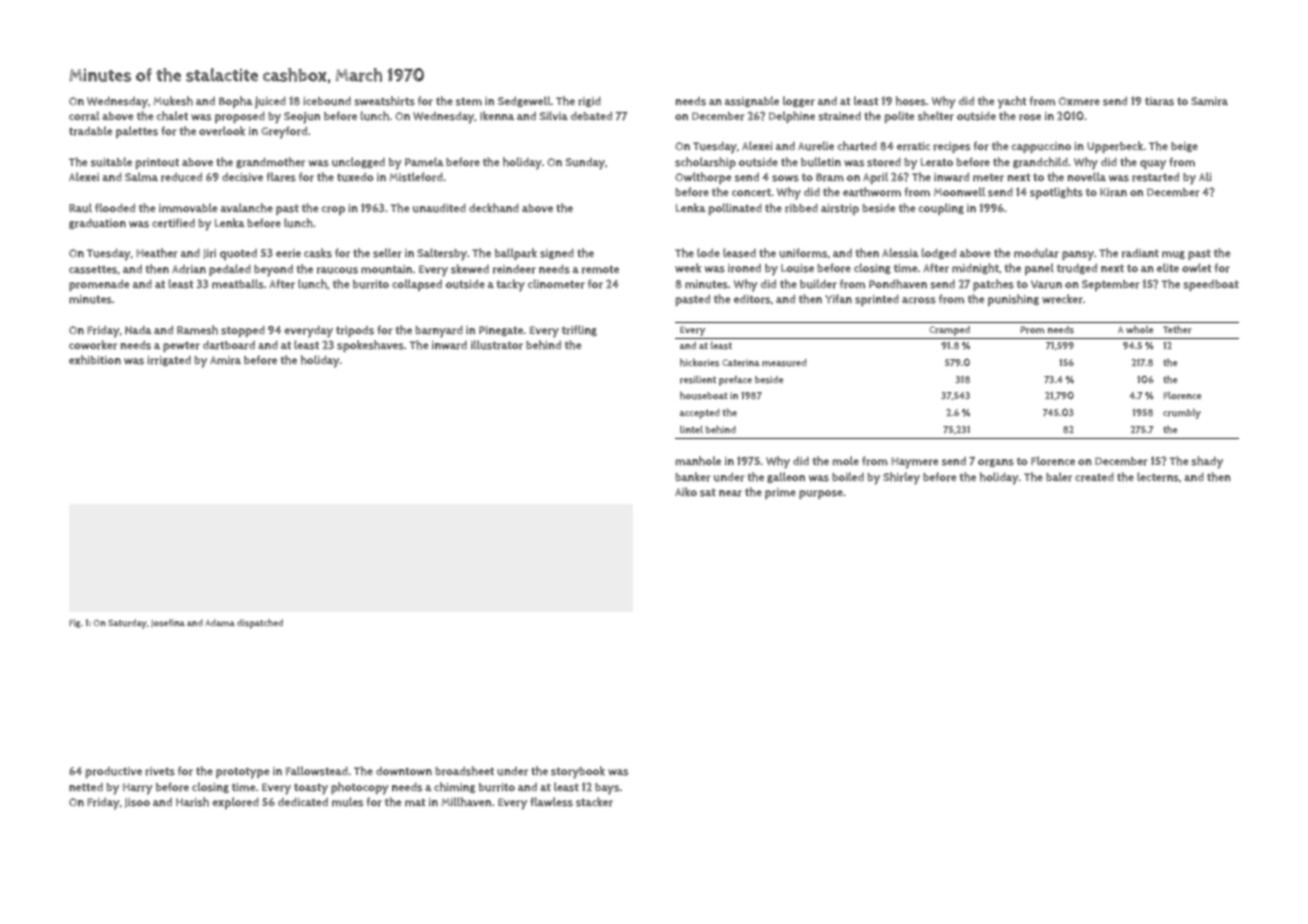  I want to click on shady, so click(1207, 462).
